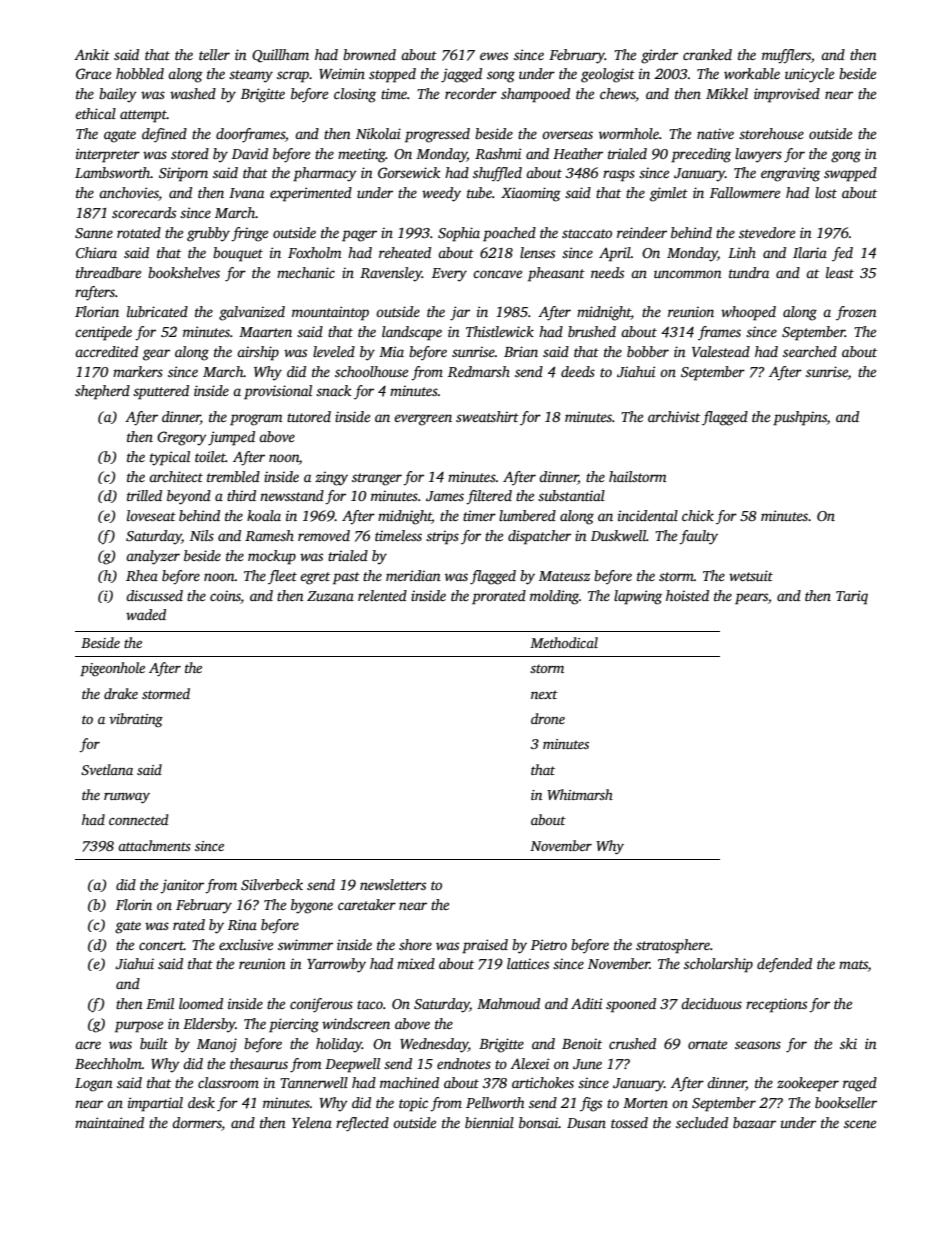 Image resolution: width=952 pixels, height=1233 pixels. I want to click on Yelena, so click(312, 1122).
